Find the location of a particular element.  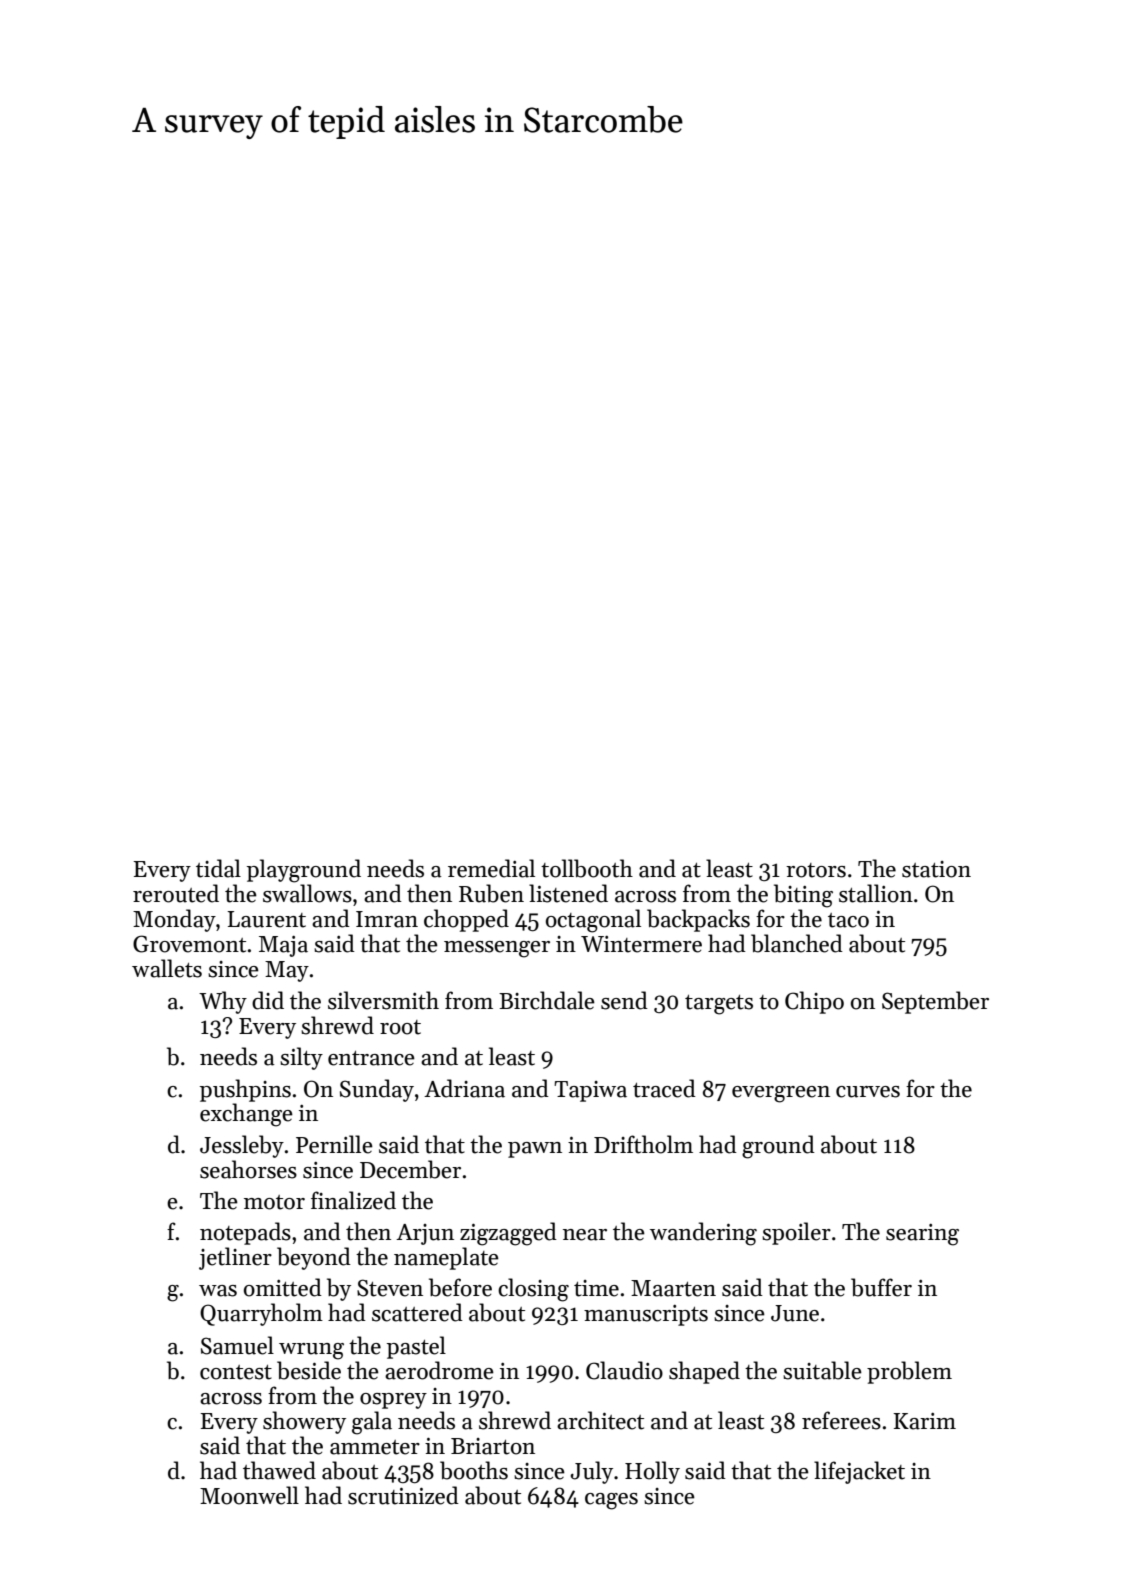

traced is located at coordinates (664, 1088).
